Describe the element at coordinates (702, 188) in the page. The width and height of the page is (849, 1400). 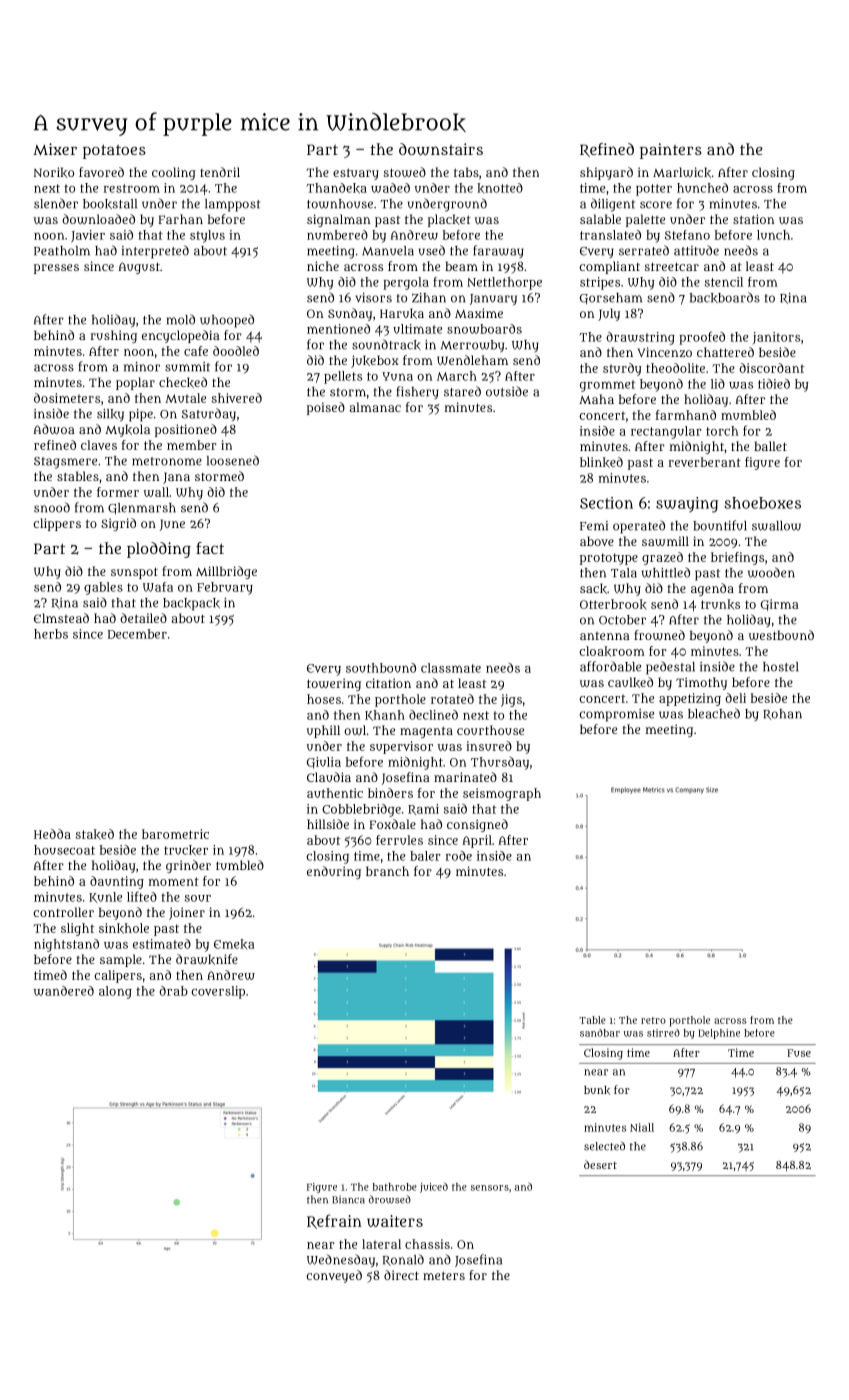
I see `hunched` at that location.
